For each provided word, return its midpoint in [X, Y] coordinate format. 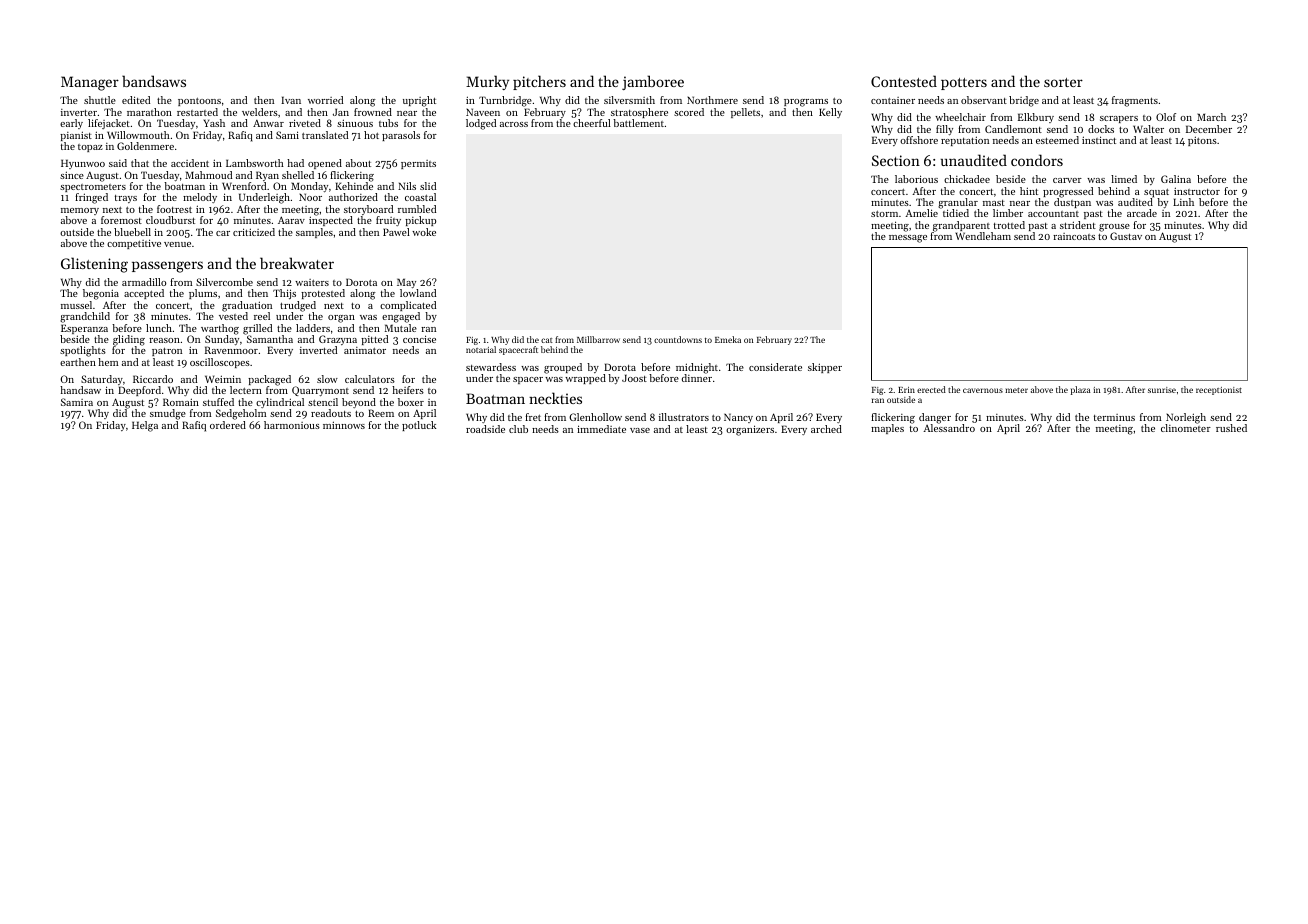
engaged [401, 317]
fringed [91, 198]
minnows [344, 425]
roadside [485, 429]
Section [896, 160]
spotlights [83, 351]
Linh [1183, 202]
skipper [825, 368]
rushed [1231, 428]
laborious [916, 179]
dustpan [1072, 203]
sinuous [355, 123]
